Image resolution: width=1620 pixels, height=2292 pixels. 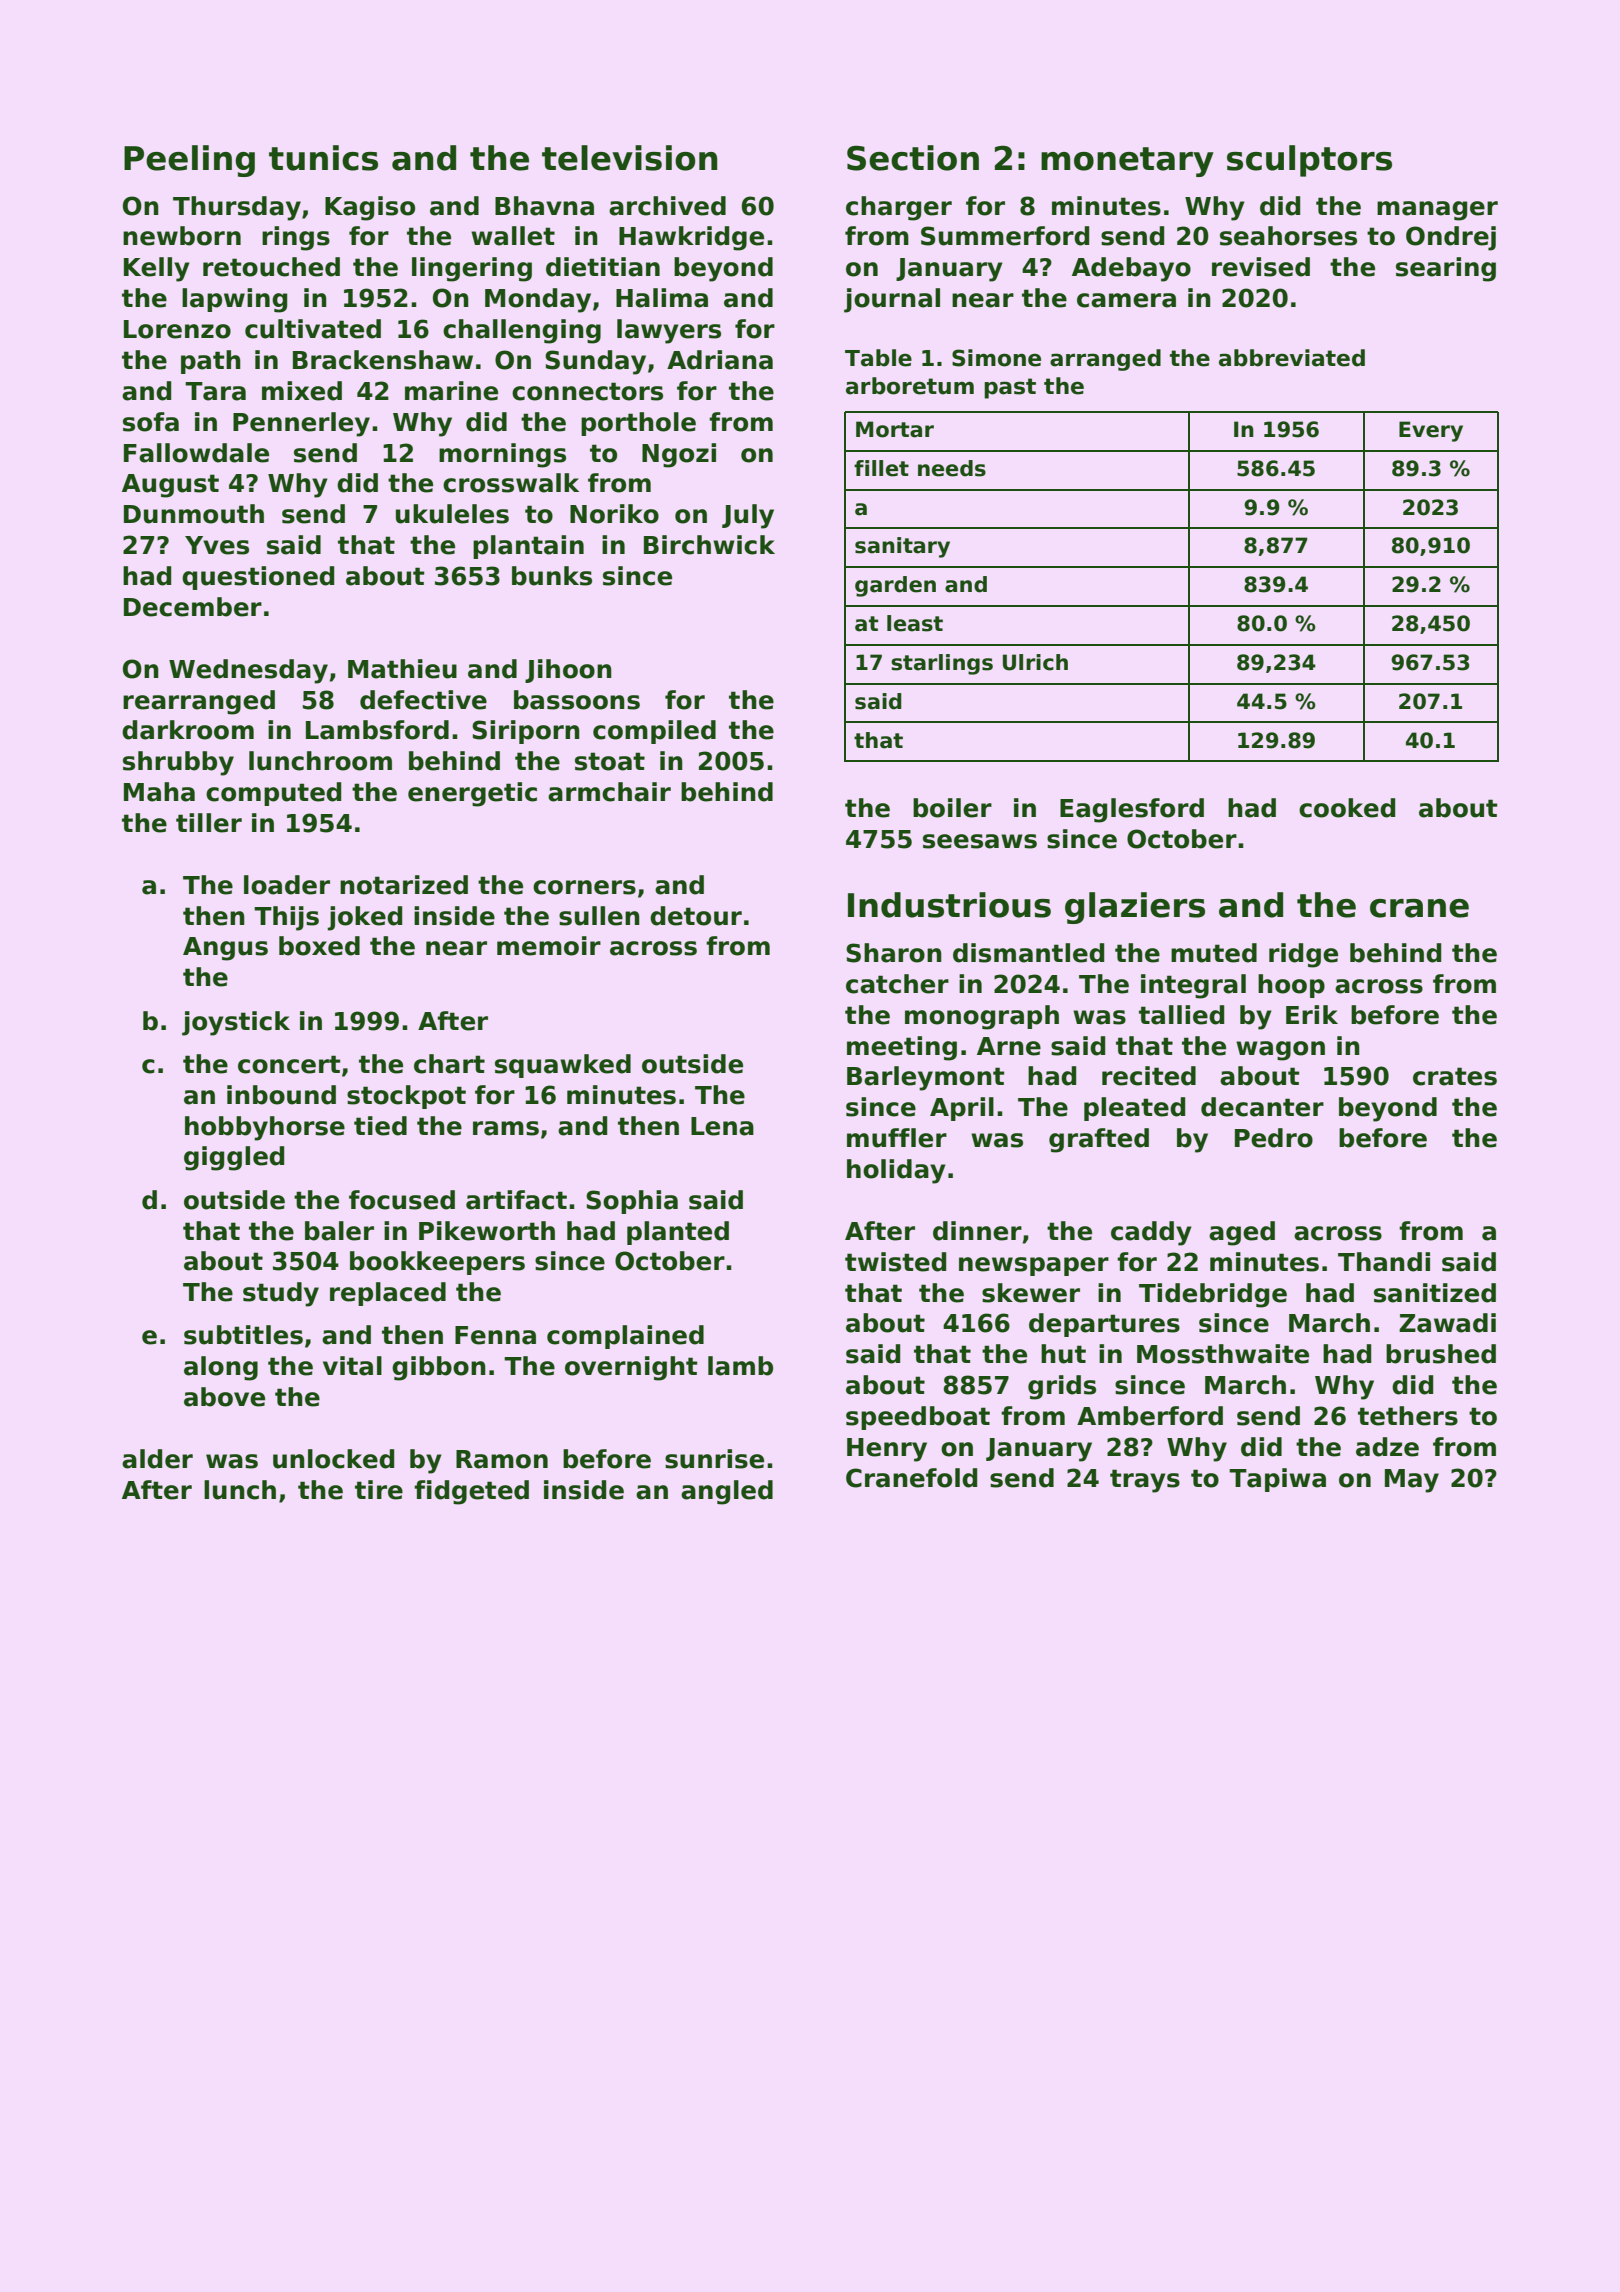 I want to click on Ulrich, so click(x=1035, y=662).
